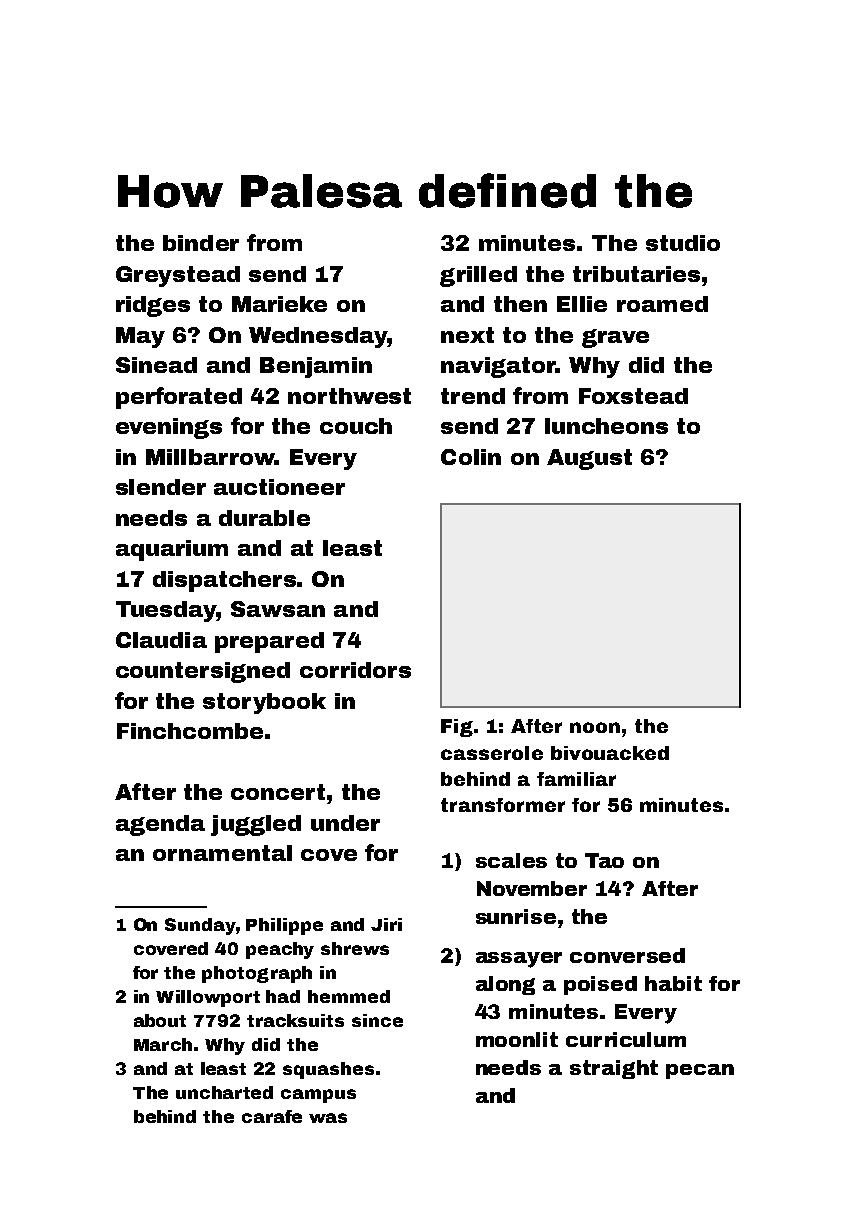  What do you see at coordinates (386, 924) in the screenshot?
I see `Jiri` at bounding box center [386, 924].
